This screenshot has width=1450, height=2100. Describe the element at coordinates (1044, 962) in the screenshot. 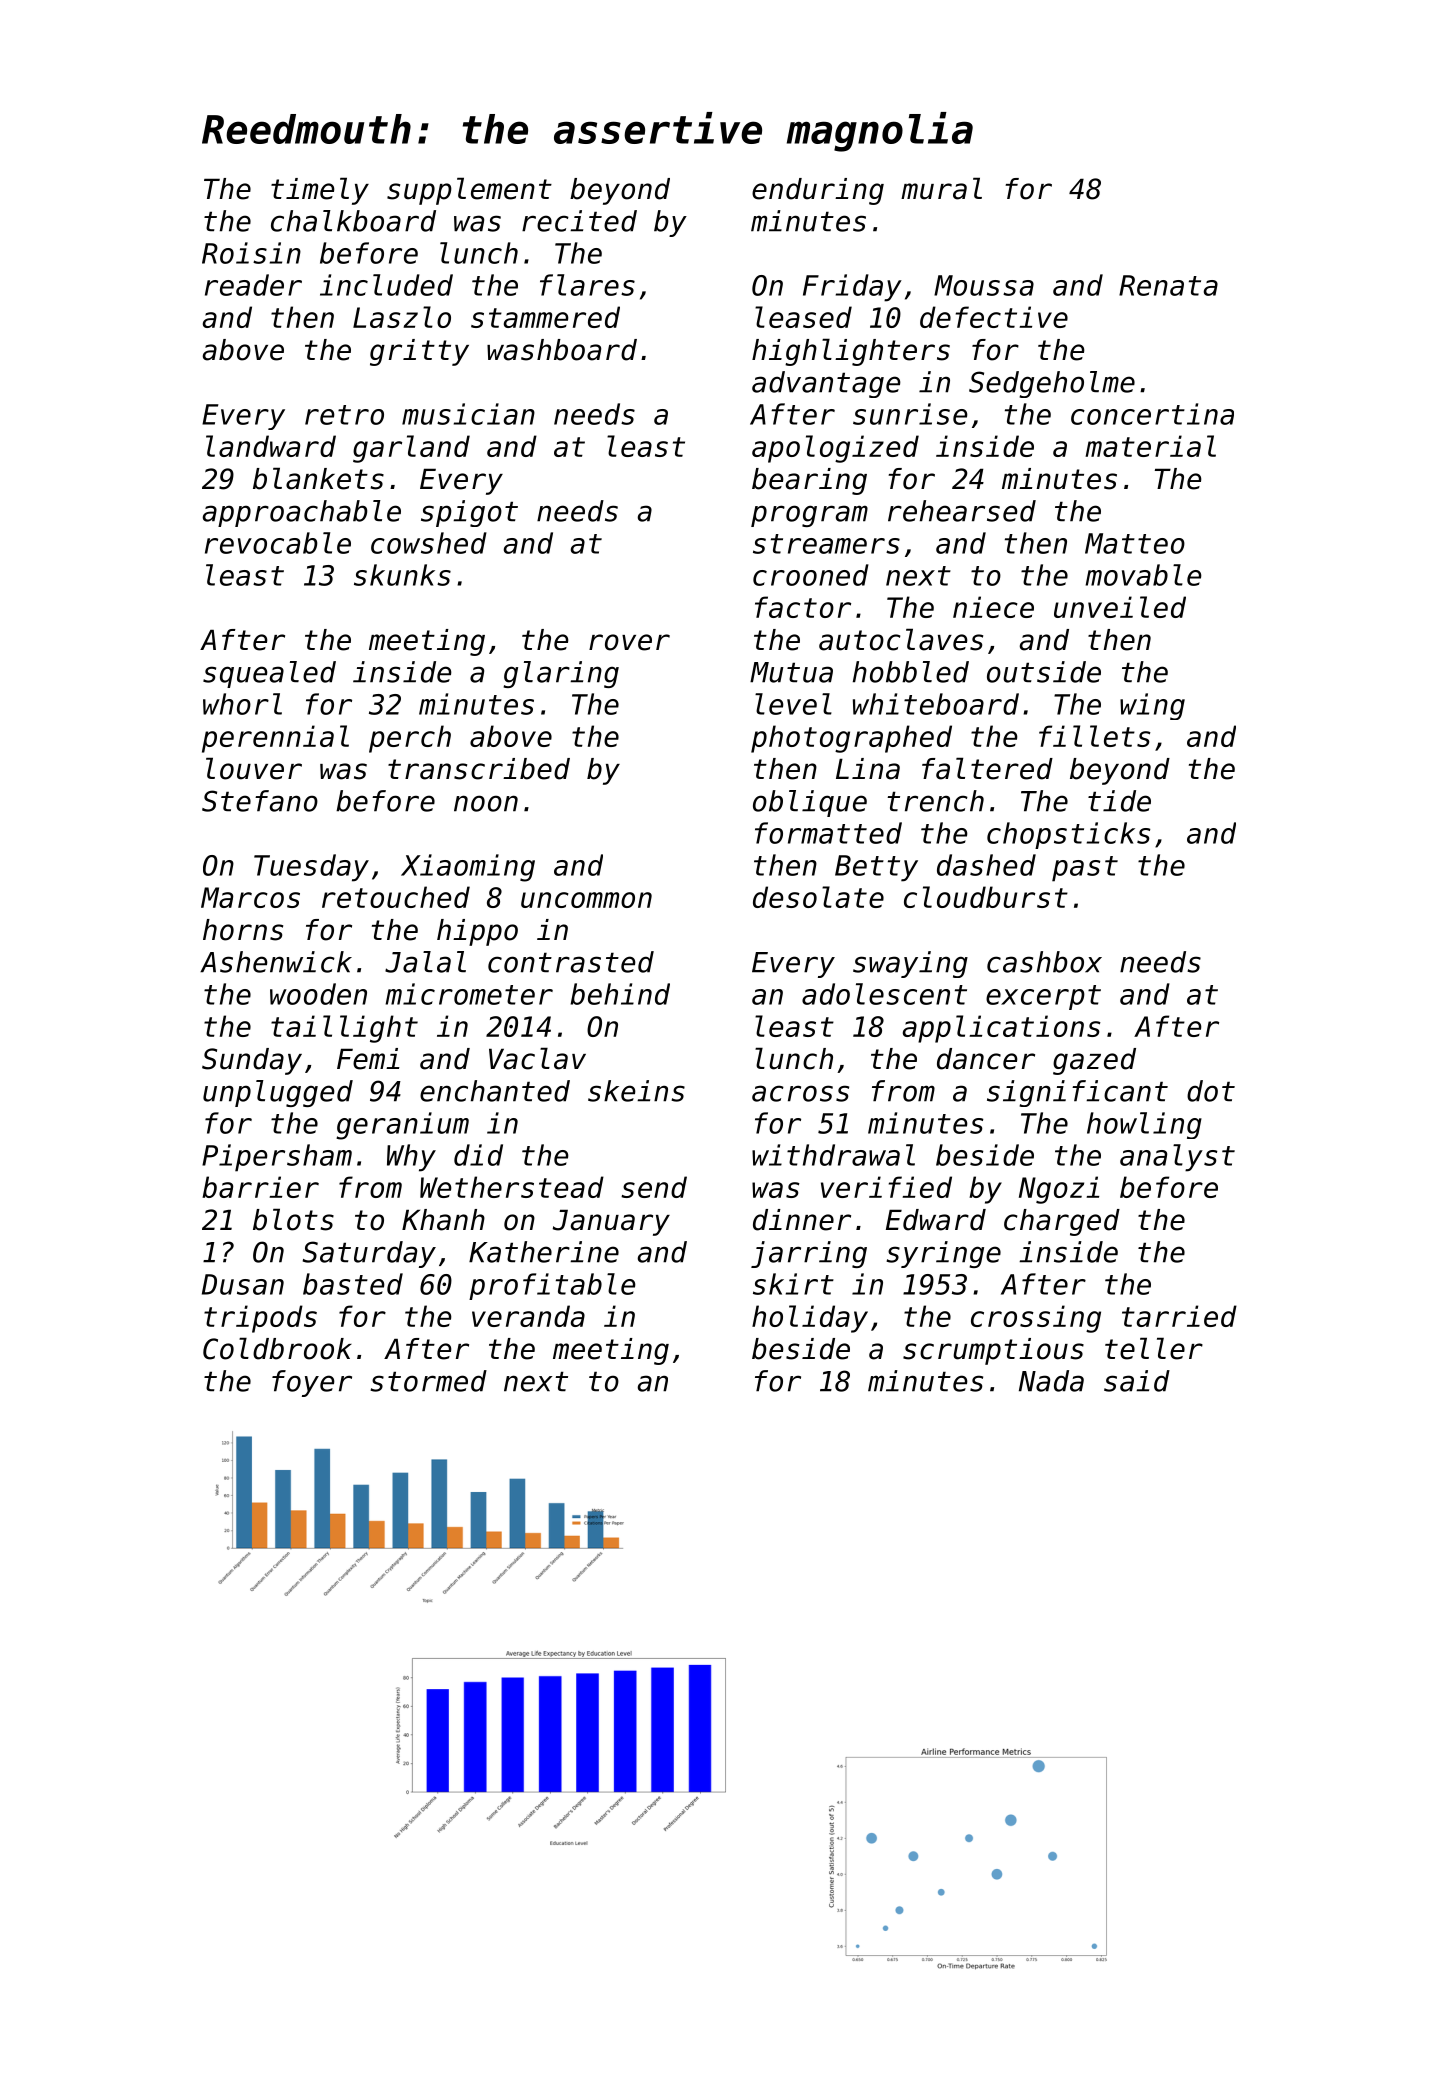

I see `cashbox` at that location.
